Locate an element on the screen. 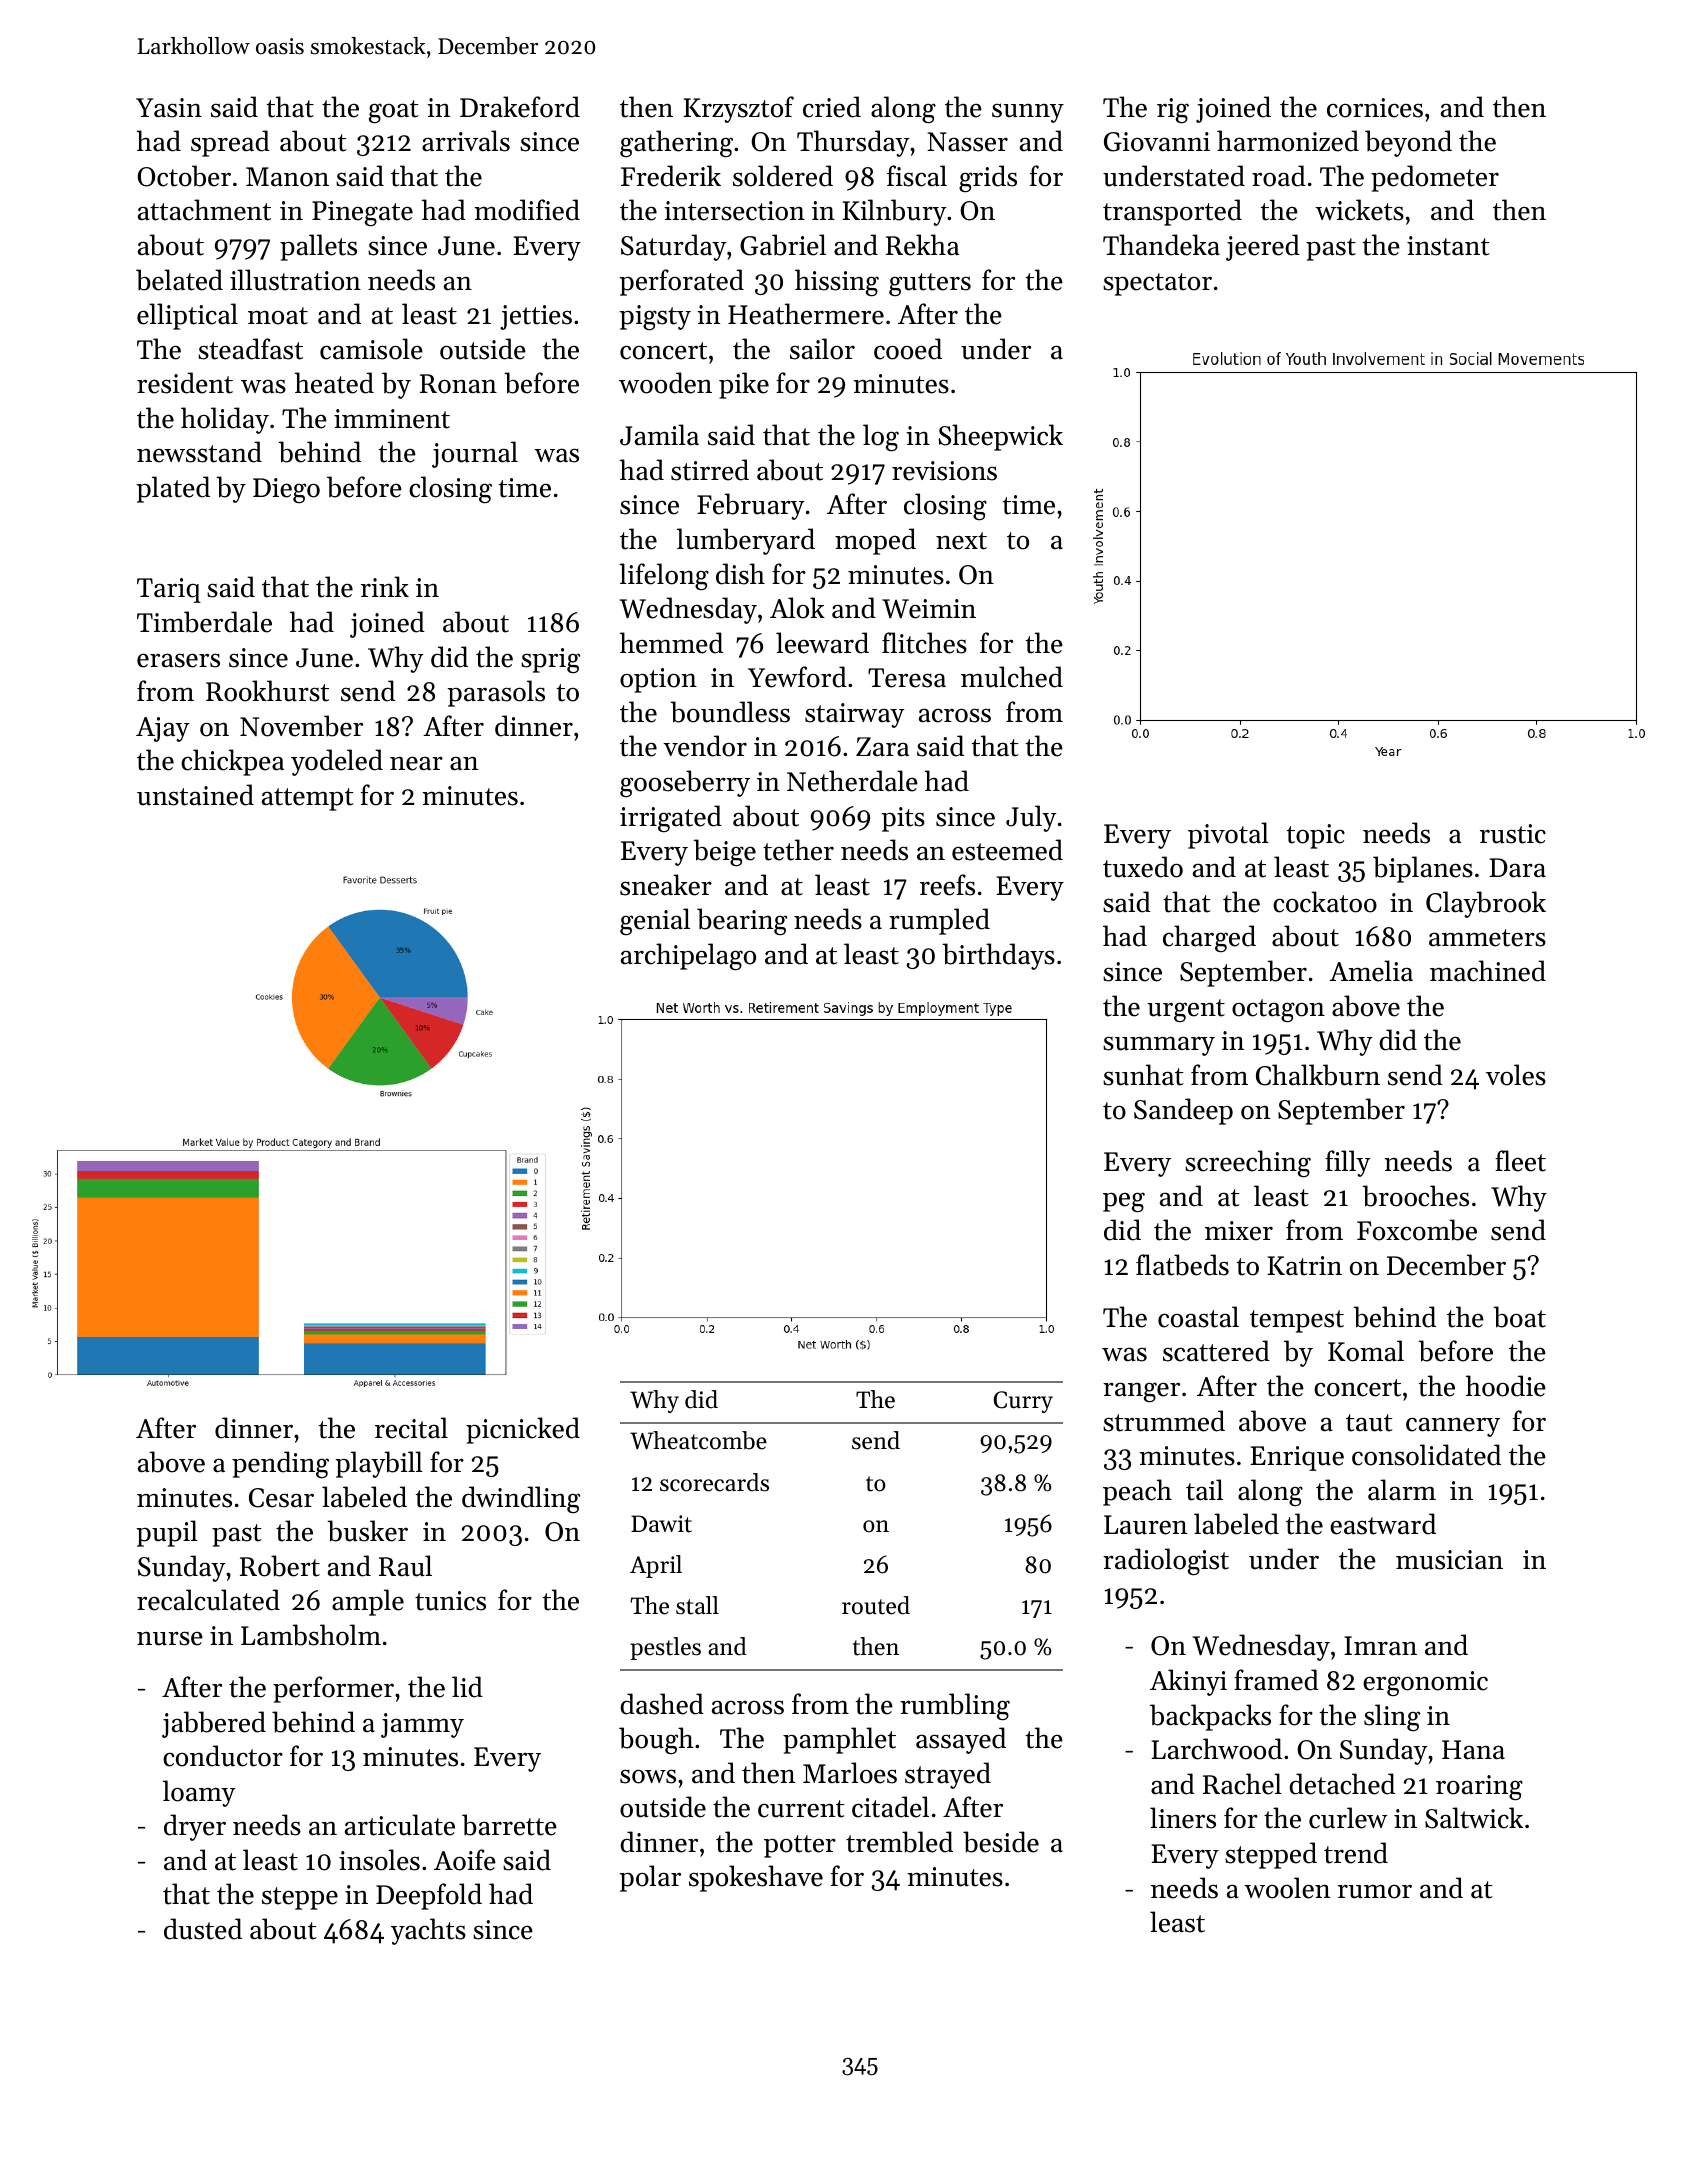  unstained is located at coordinates (195, 795).
